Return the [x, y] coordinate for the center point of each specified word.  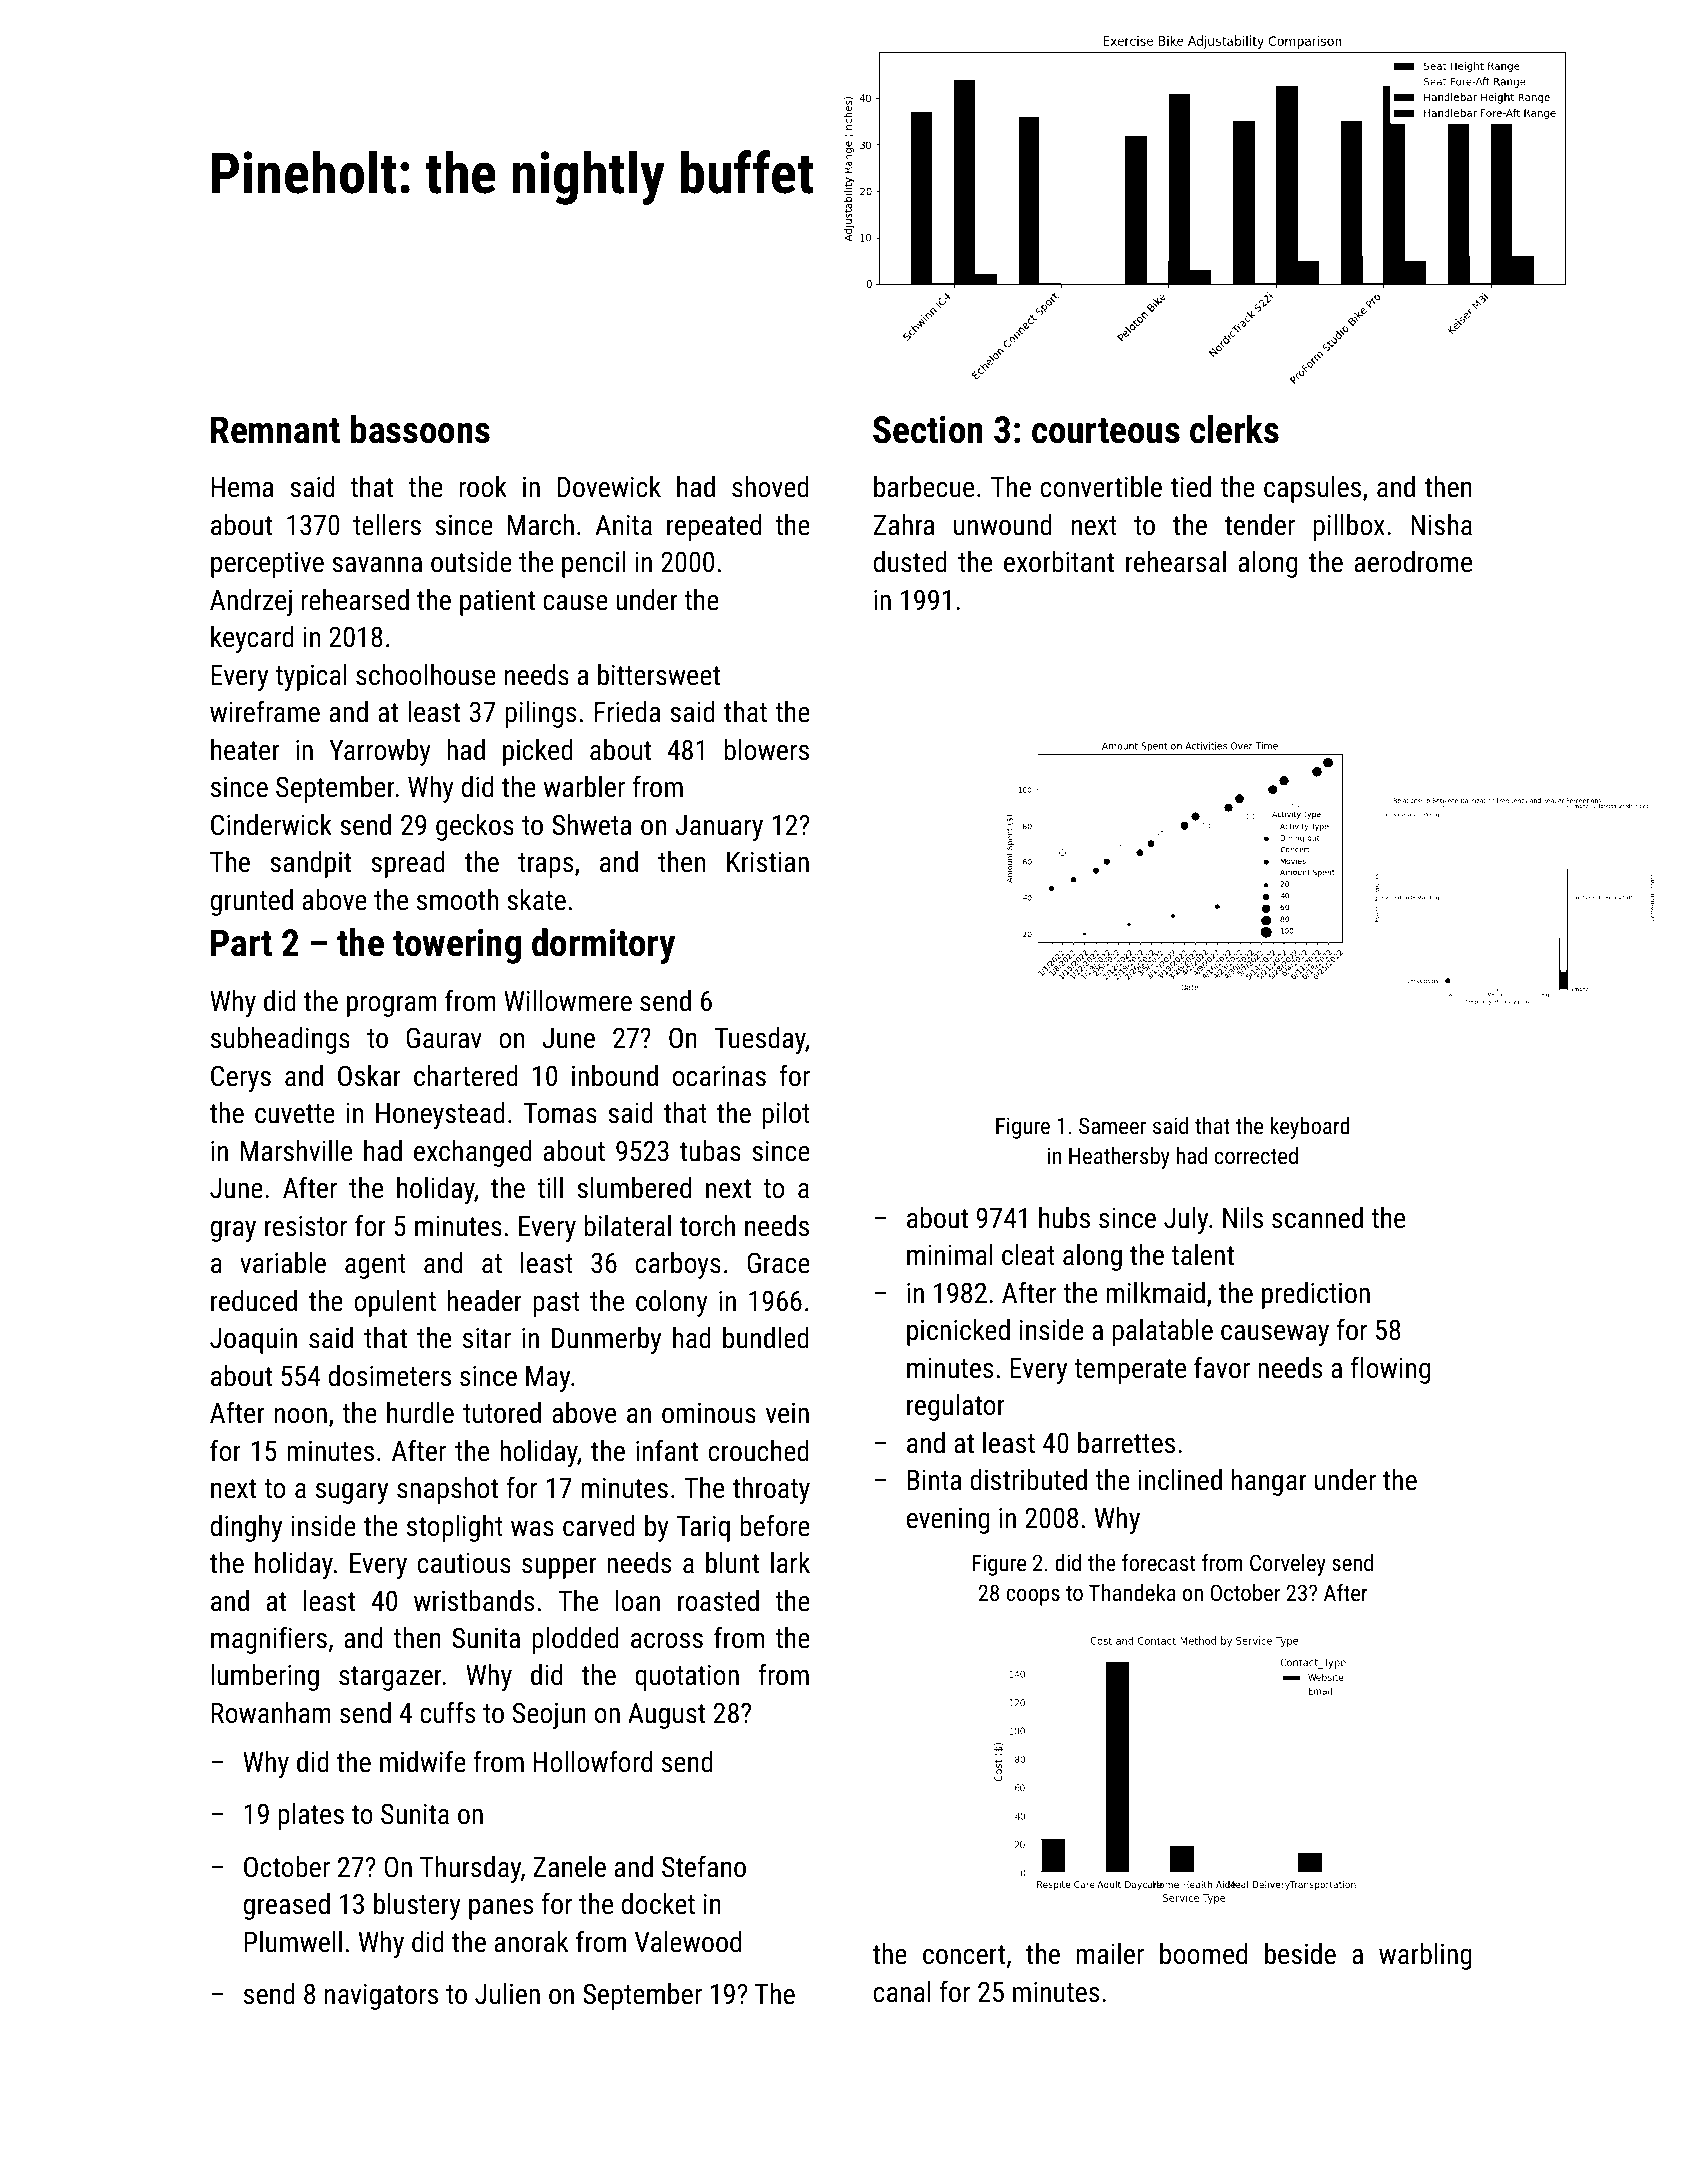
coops [1033, 1597]
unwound [1003, 525]
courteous [1106, 431]
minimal [950, 1255]
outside [471, 562]
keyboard [1310, 1128]
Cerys [241, 1078]
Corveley [1288, 1565]
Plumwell [293, 1942]
